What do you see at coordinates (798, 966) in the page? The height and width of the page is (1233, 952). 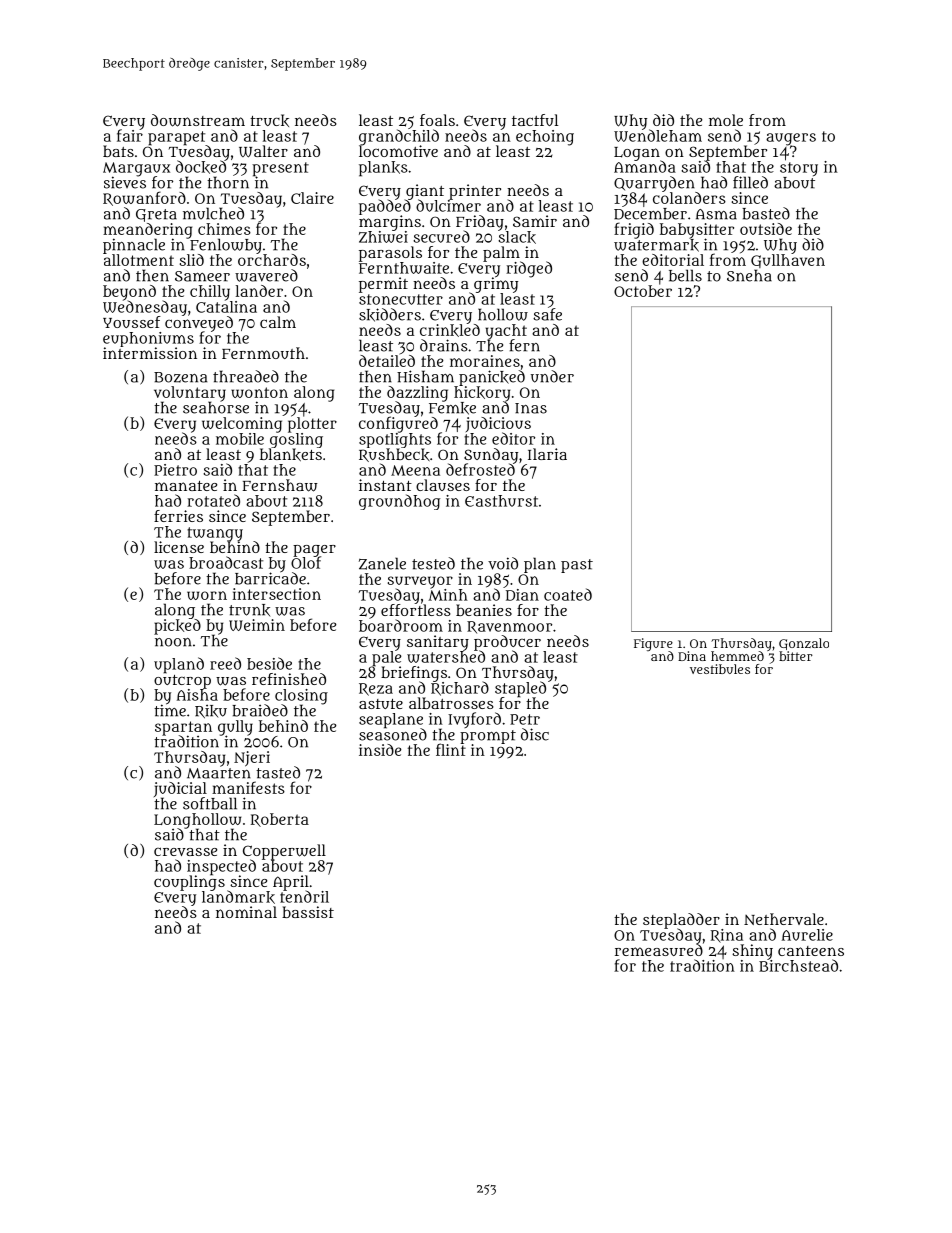 I see `Birchstead` at bounding box center [798, 966].
